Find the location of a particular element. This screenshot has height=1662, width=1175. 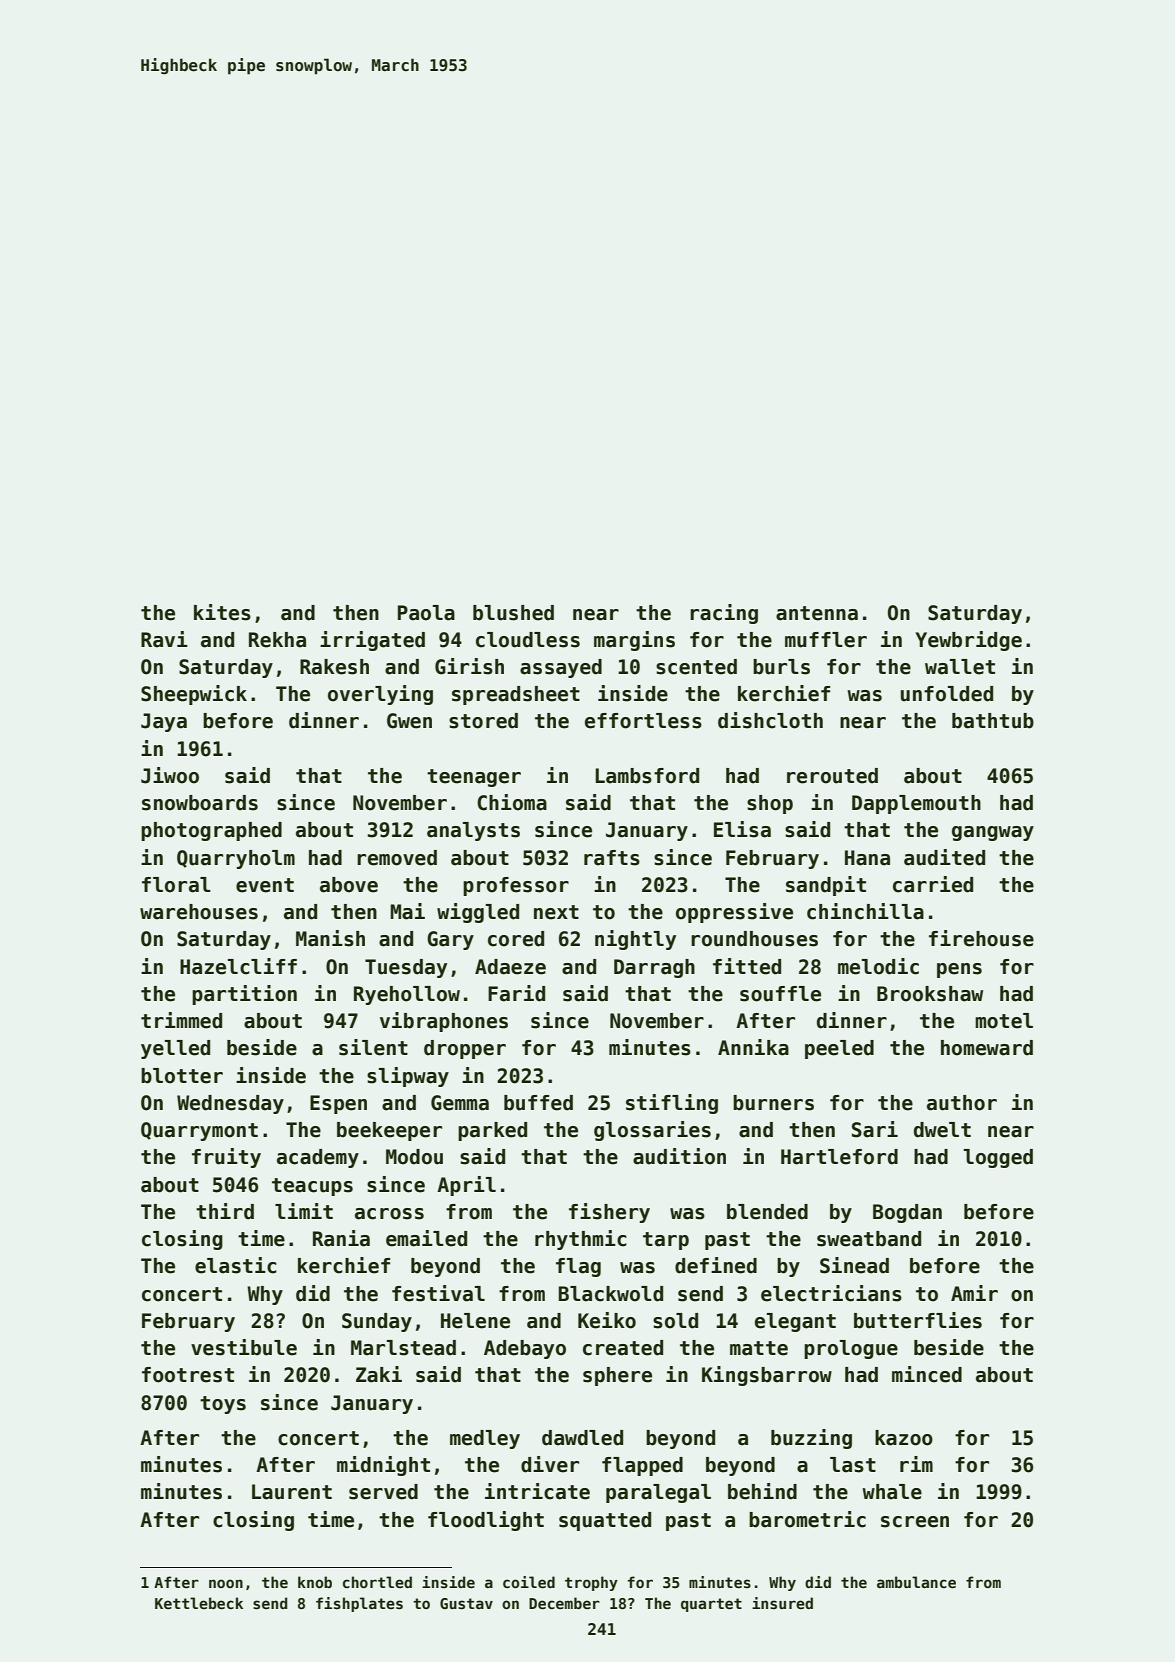

burls is located at coordinates (781, 667).
